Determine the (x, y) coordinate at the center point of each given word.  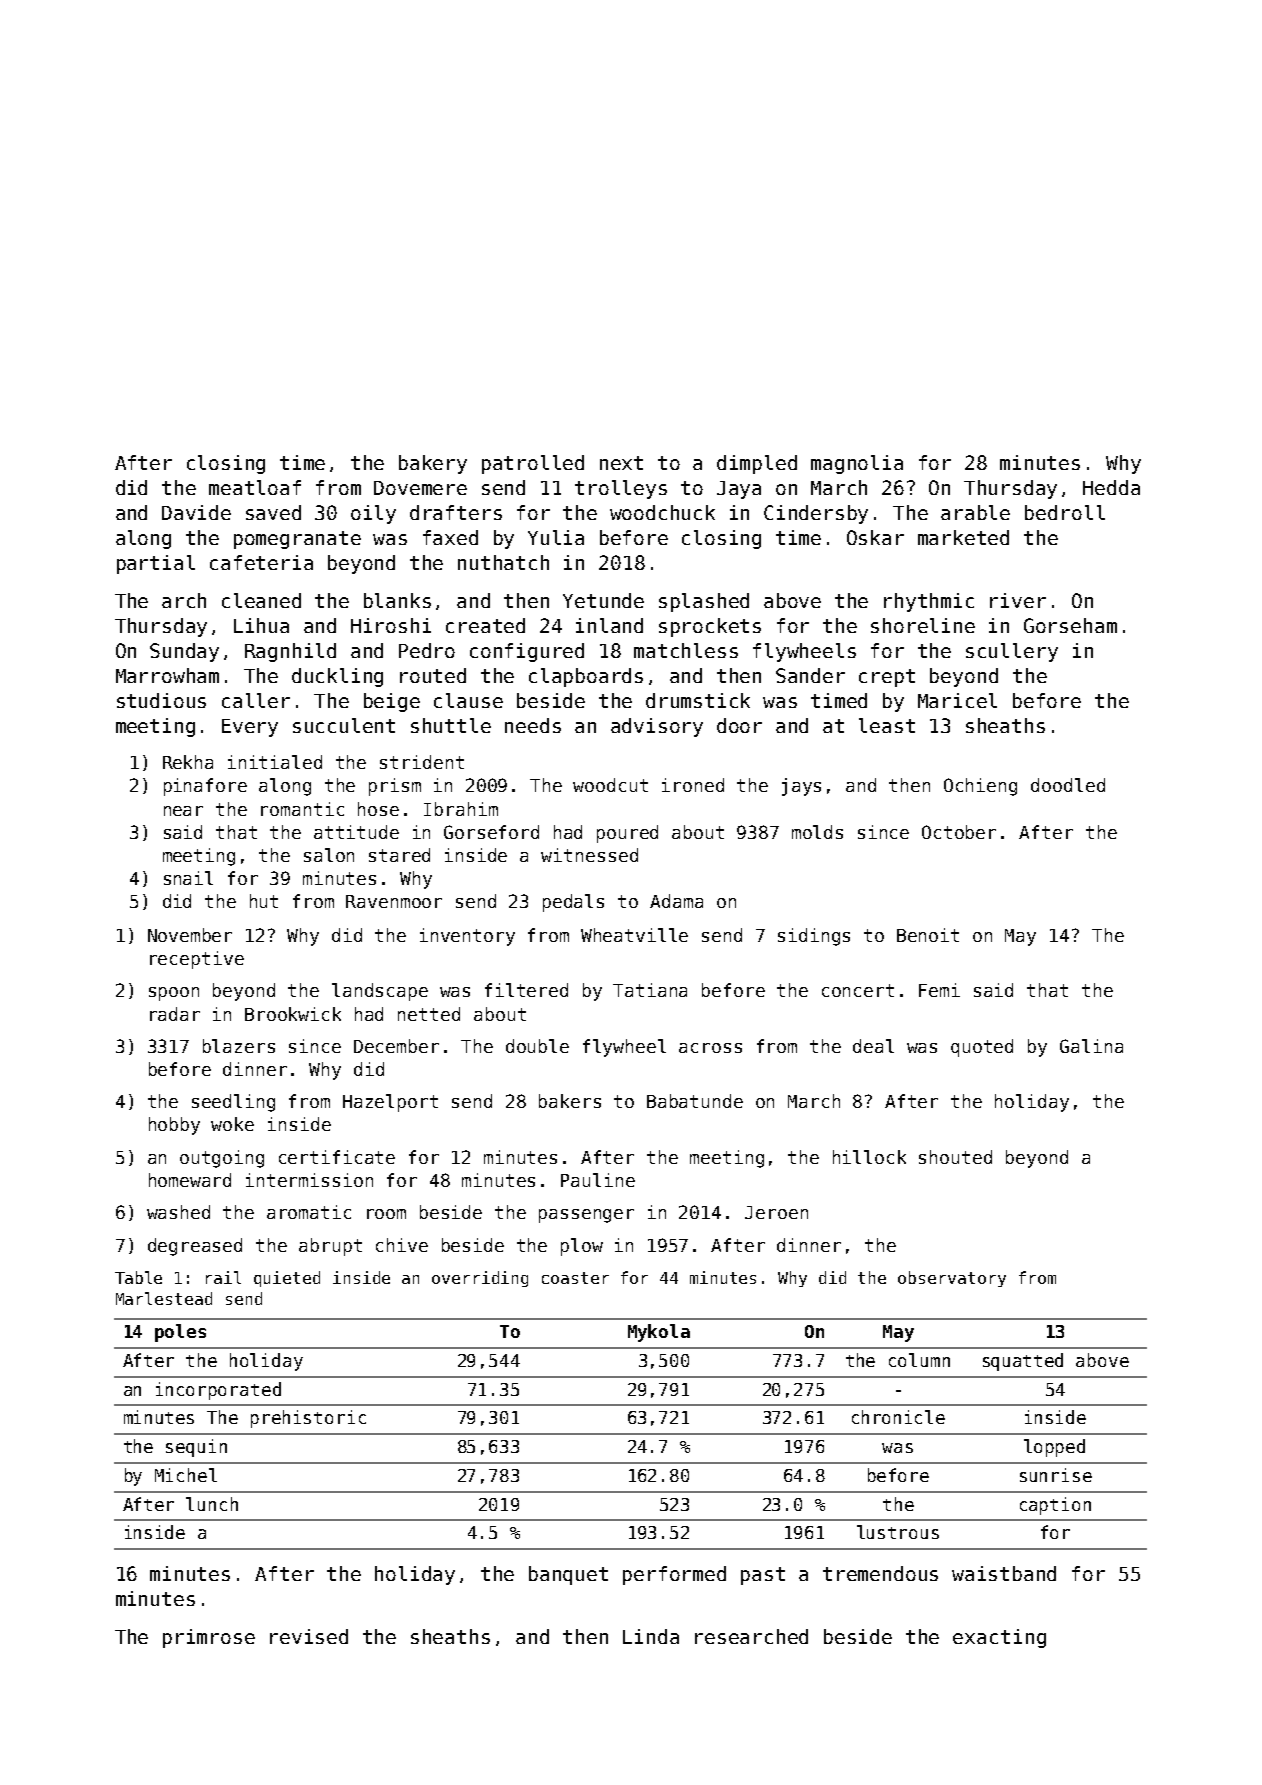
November (190, 935)
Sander (810, 675)
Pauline (598, 1180)
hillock (869, 1157)
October (959, 832)
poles (180, 1333)
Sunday (184, 652)
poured (627, 834)
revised (309, 1636)
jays (801, 787)
